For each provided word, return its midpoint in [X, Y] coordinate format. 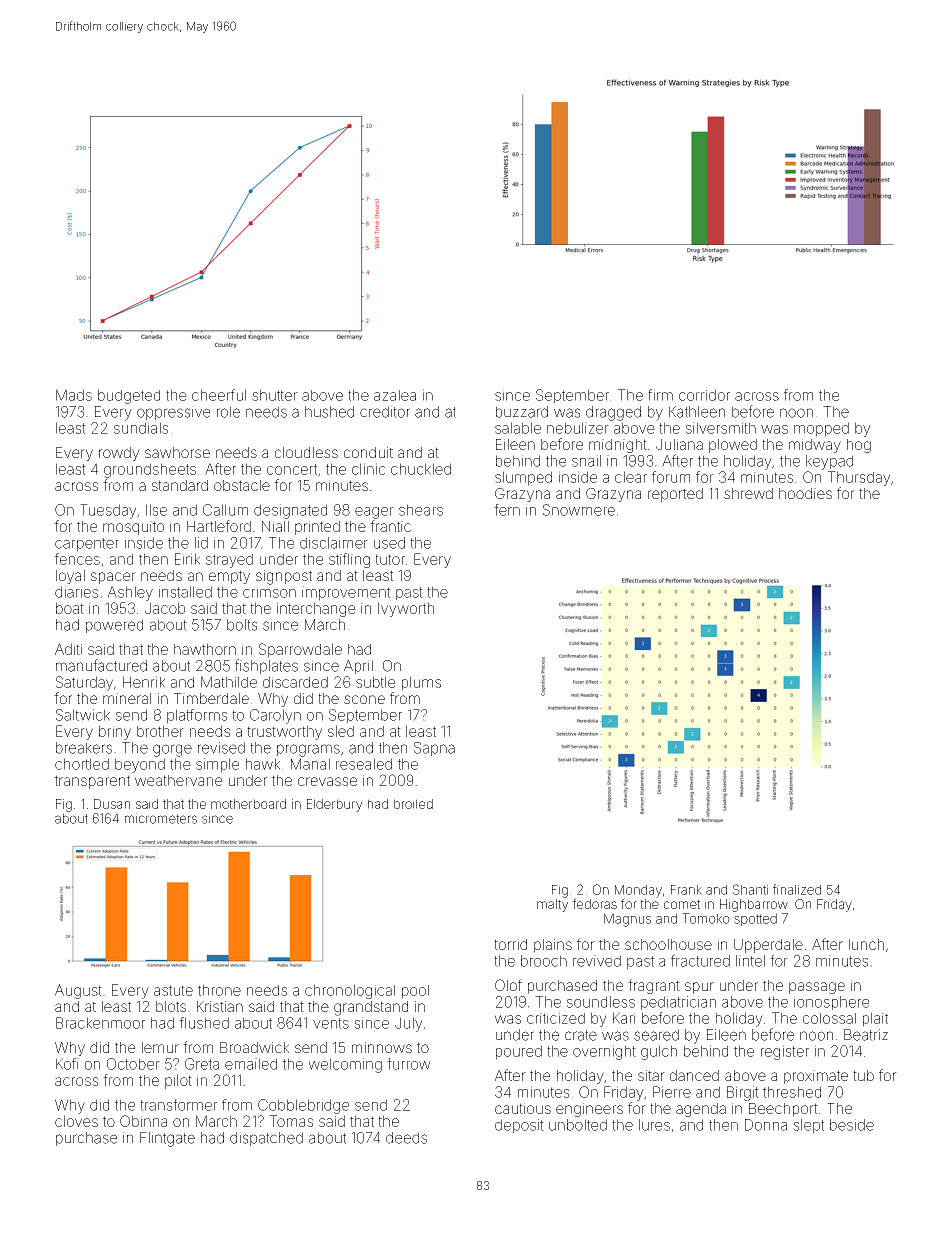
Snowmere [579, 510]
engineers [589, 1110]
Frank [686, 890]
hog [859, 446]
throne [219, 990]
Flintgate [167, 1139]
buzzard [522, 412]
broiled [413, 804]
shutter [275, 395]
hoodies [805, 493]
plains [553, 946]
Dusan [112, 804]
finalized [797, 889]
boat [70, 608]
